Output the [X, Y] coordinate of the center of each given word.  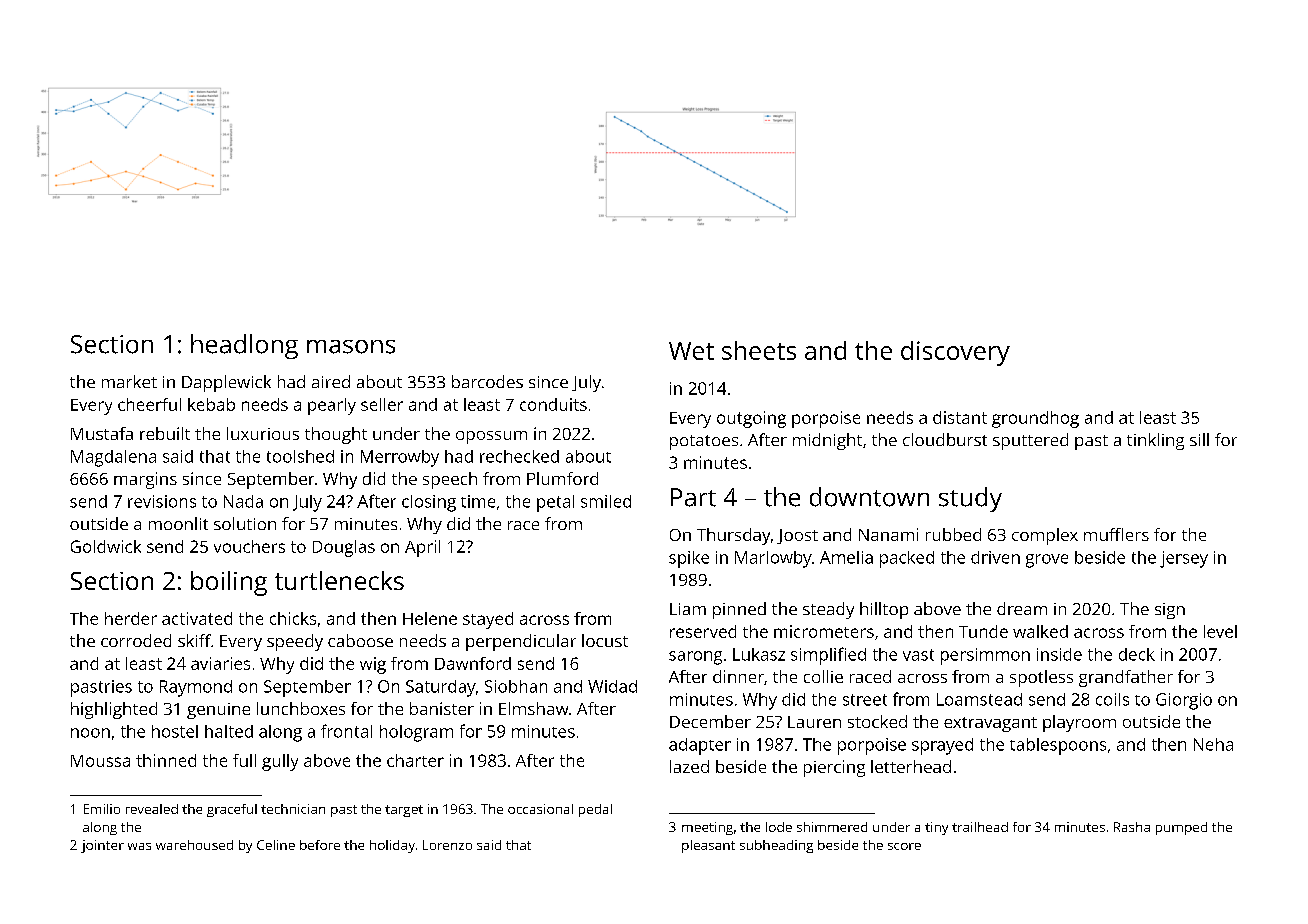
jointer [102, 846]
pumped [1181, 828]
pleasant [708, 846]
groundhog [1035, 419]
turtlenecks [339, 580]
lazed [689, 766]
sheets [759, 350]
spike [689, 559]
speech [450, 480]
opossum [491, 437]
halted [229, 731]
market [129, 381]
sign [1170, 611]
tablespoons [1058, 746]
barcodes [487, 381]
